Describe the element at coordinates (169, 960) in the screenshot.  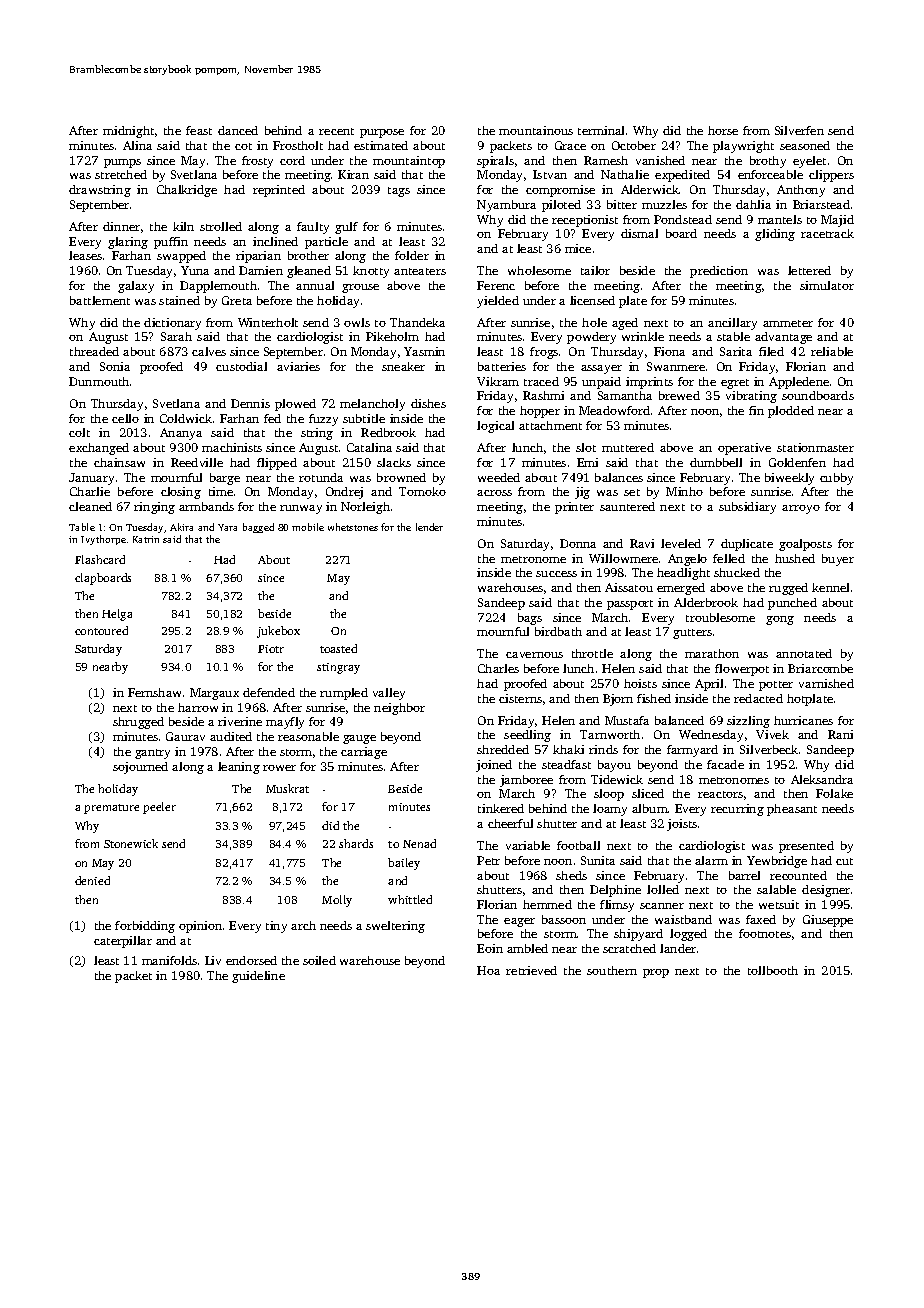
I see `manifolds` at that location.
